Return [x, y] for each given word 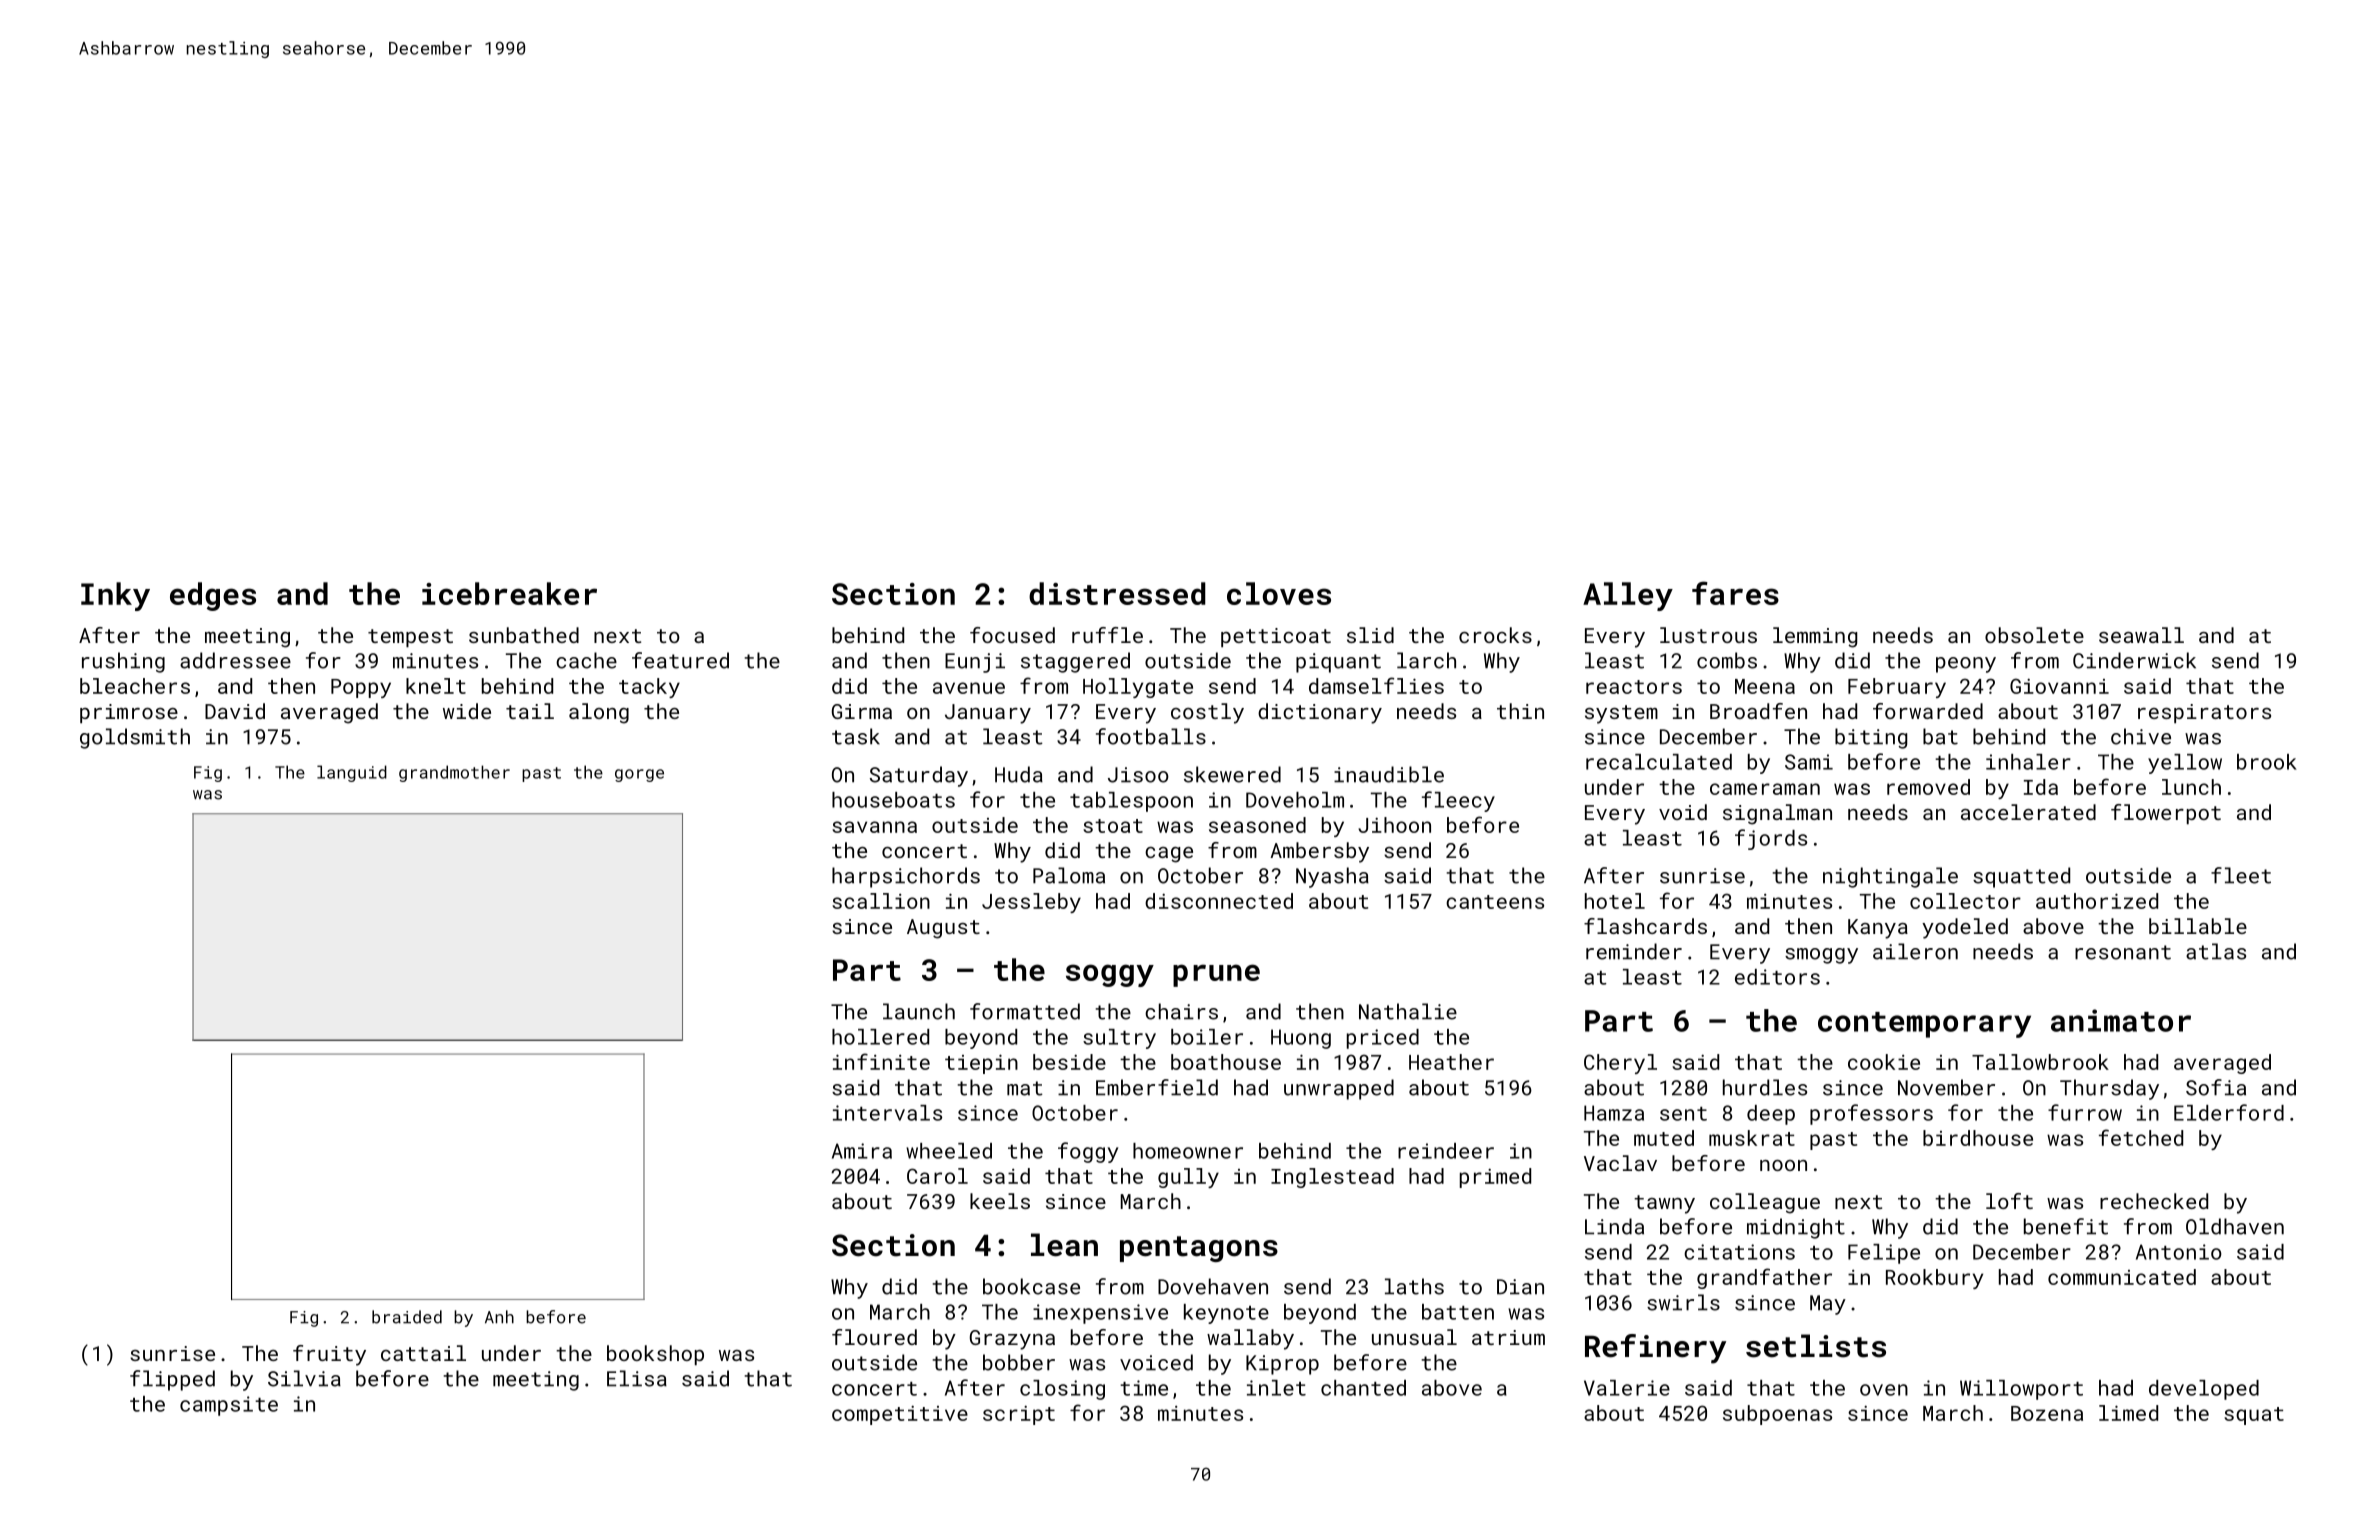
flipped [172, 1380]
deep [1771, 1115]
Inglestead [1332, 1178]
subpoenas [1777, 1415]
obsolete [2034, 635]
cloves [1279, 593]
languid [352, 773]
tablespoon [1131, 802]
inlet [1276, 1388]
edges [213, 596]
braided [407, 1317]
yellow [2185, 764]
